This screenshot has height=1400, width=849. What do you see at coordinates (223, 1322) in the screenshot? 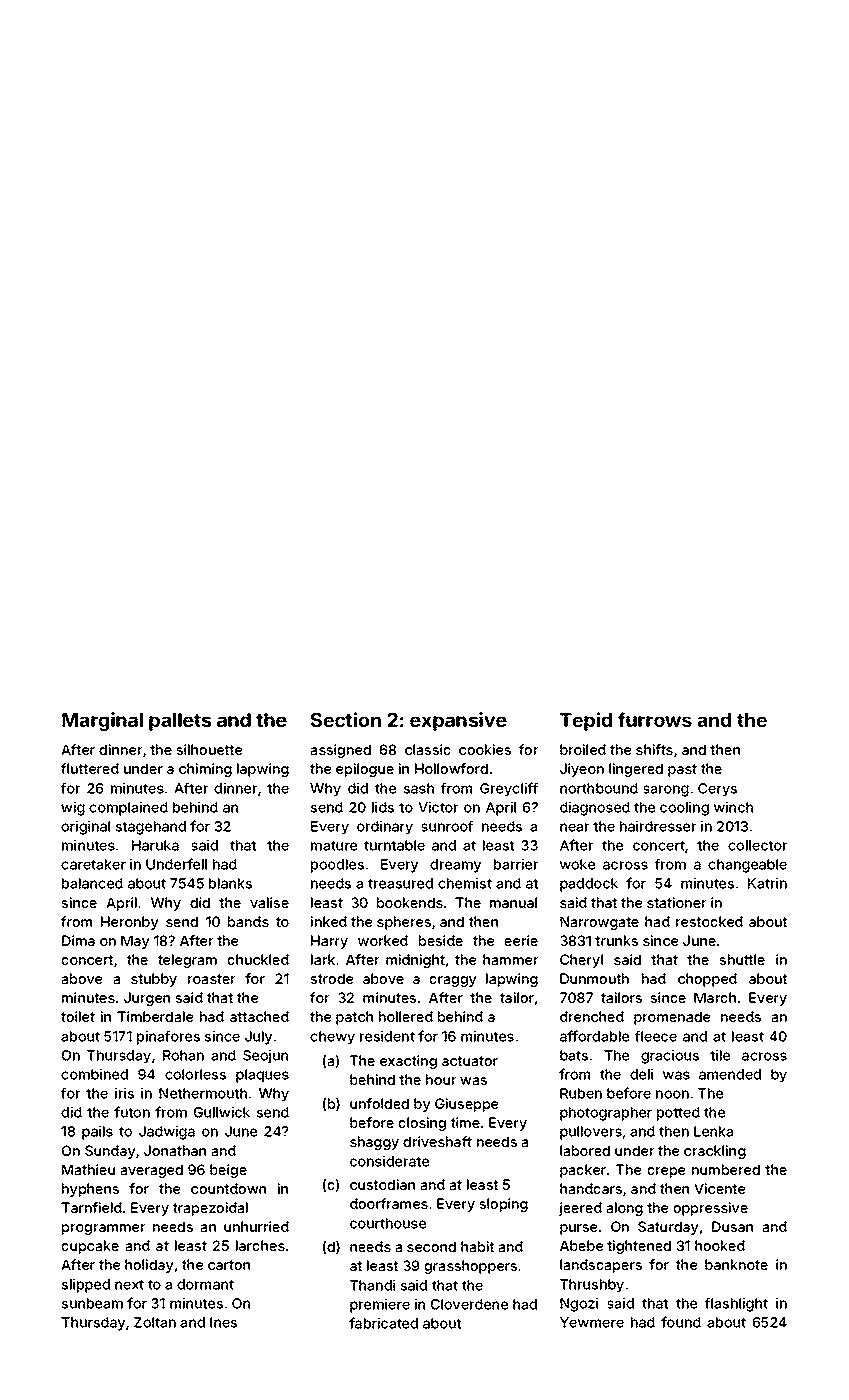
I see `Ines` at bounding box center [223, 1322].
